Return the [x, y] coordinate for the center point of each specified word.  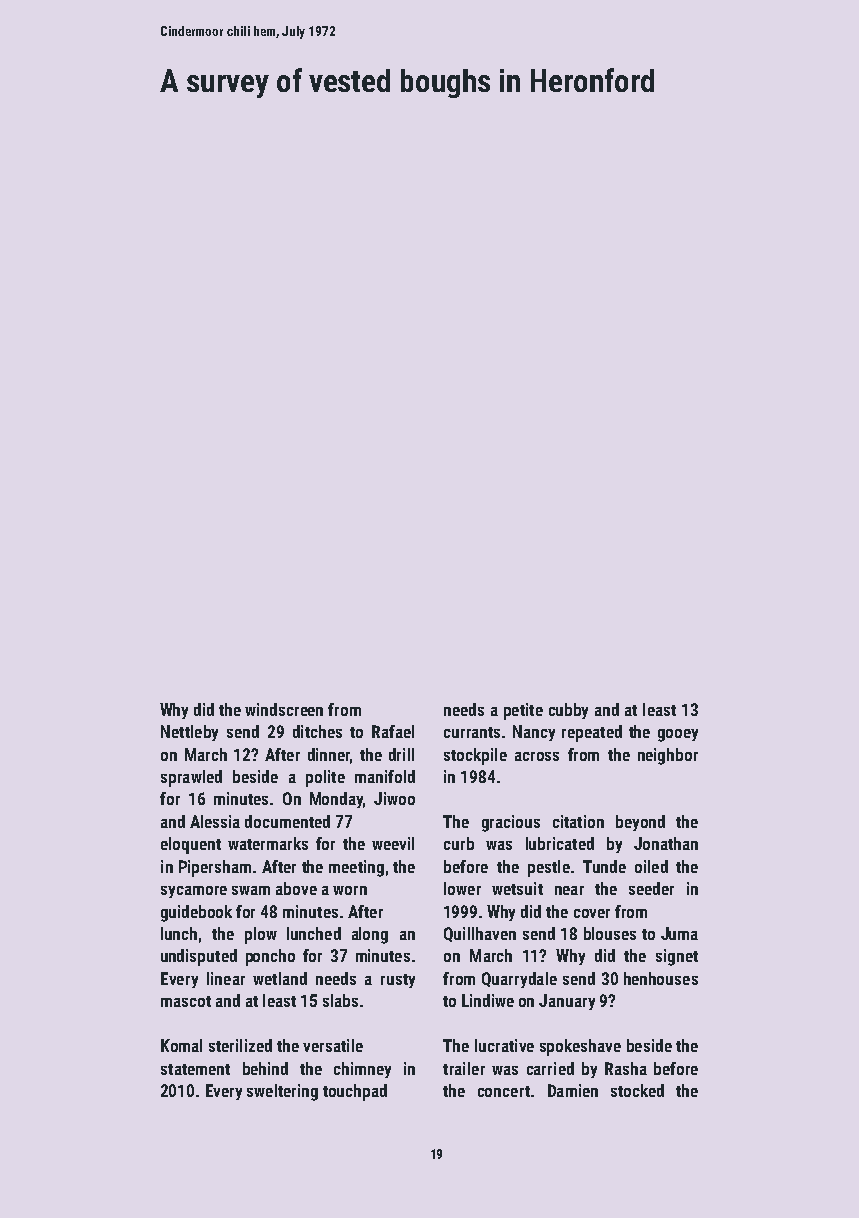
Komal [181, 1045]
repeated [592, 733]
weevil [393, 843]
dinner [329, 754]
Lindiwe [488, 1000]
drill [401, 754]
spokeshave [580, 1047]
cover [592, 913]
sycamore [194, 892]
